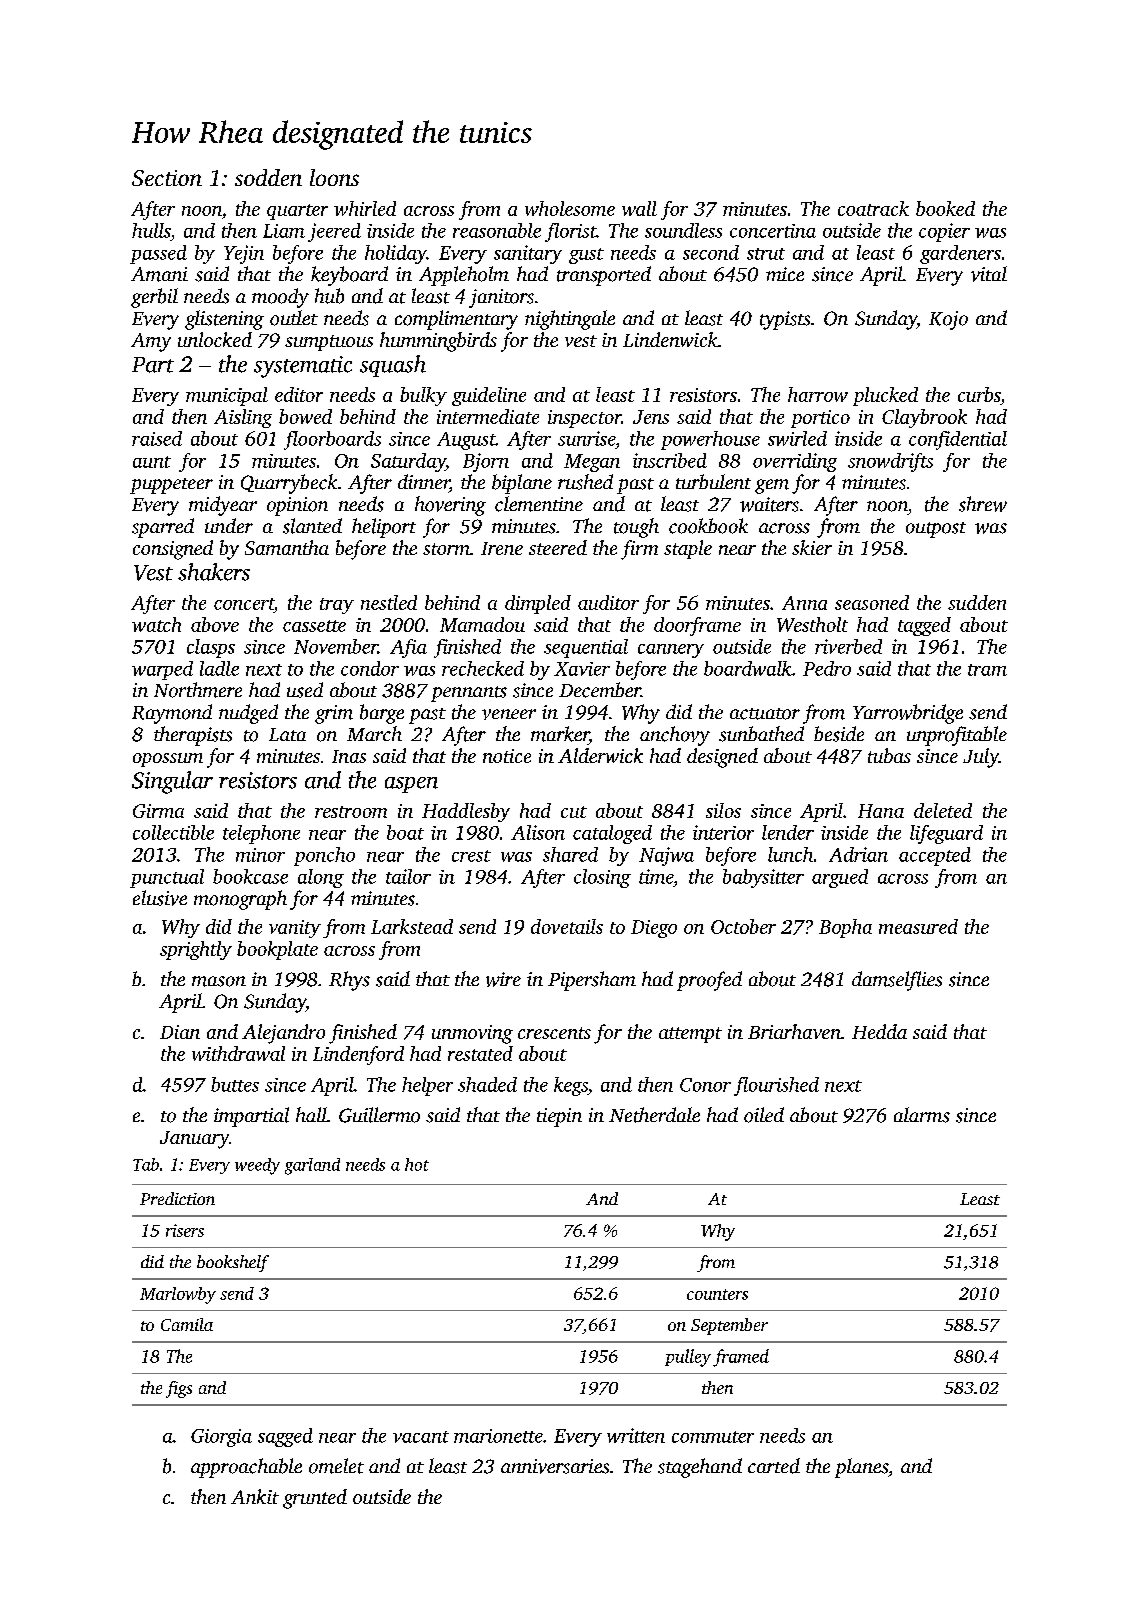 The image size is (1139, 1611). I want to click on coatrack, so click(873, 208).
